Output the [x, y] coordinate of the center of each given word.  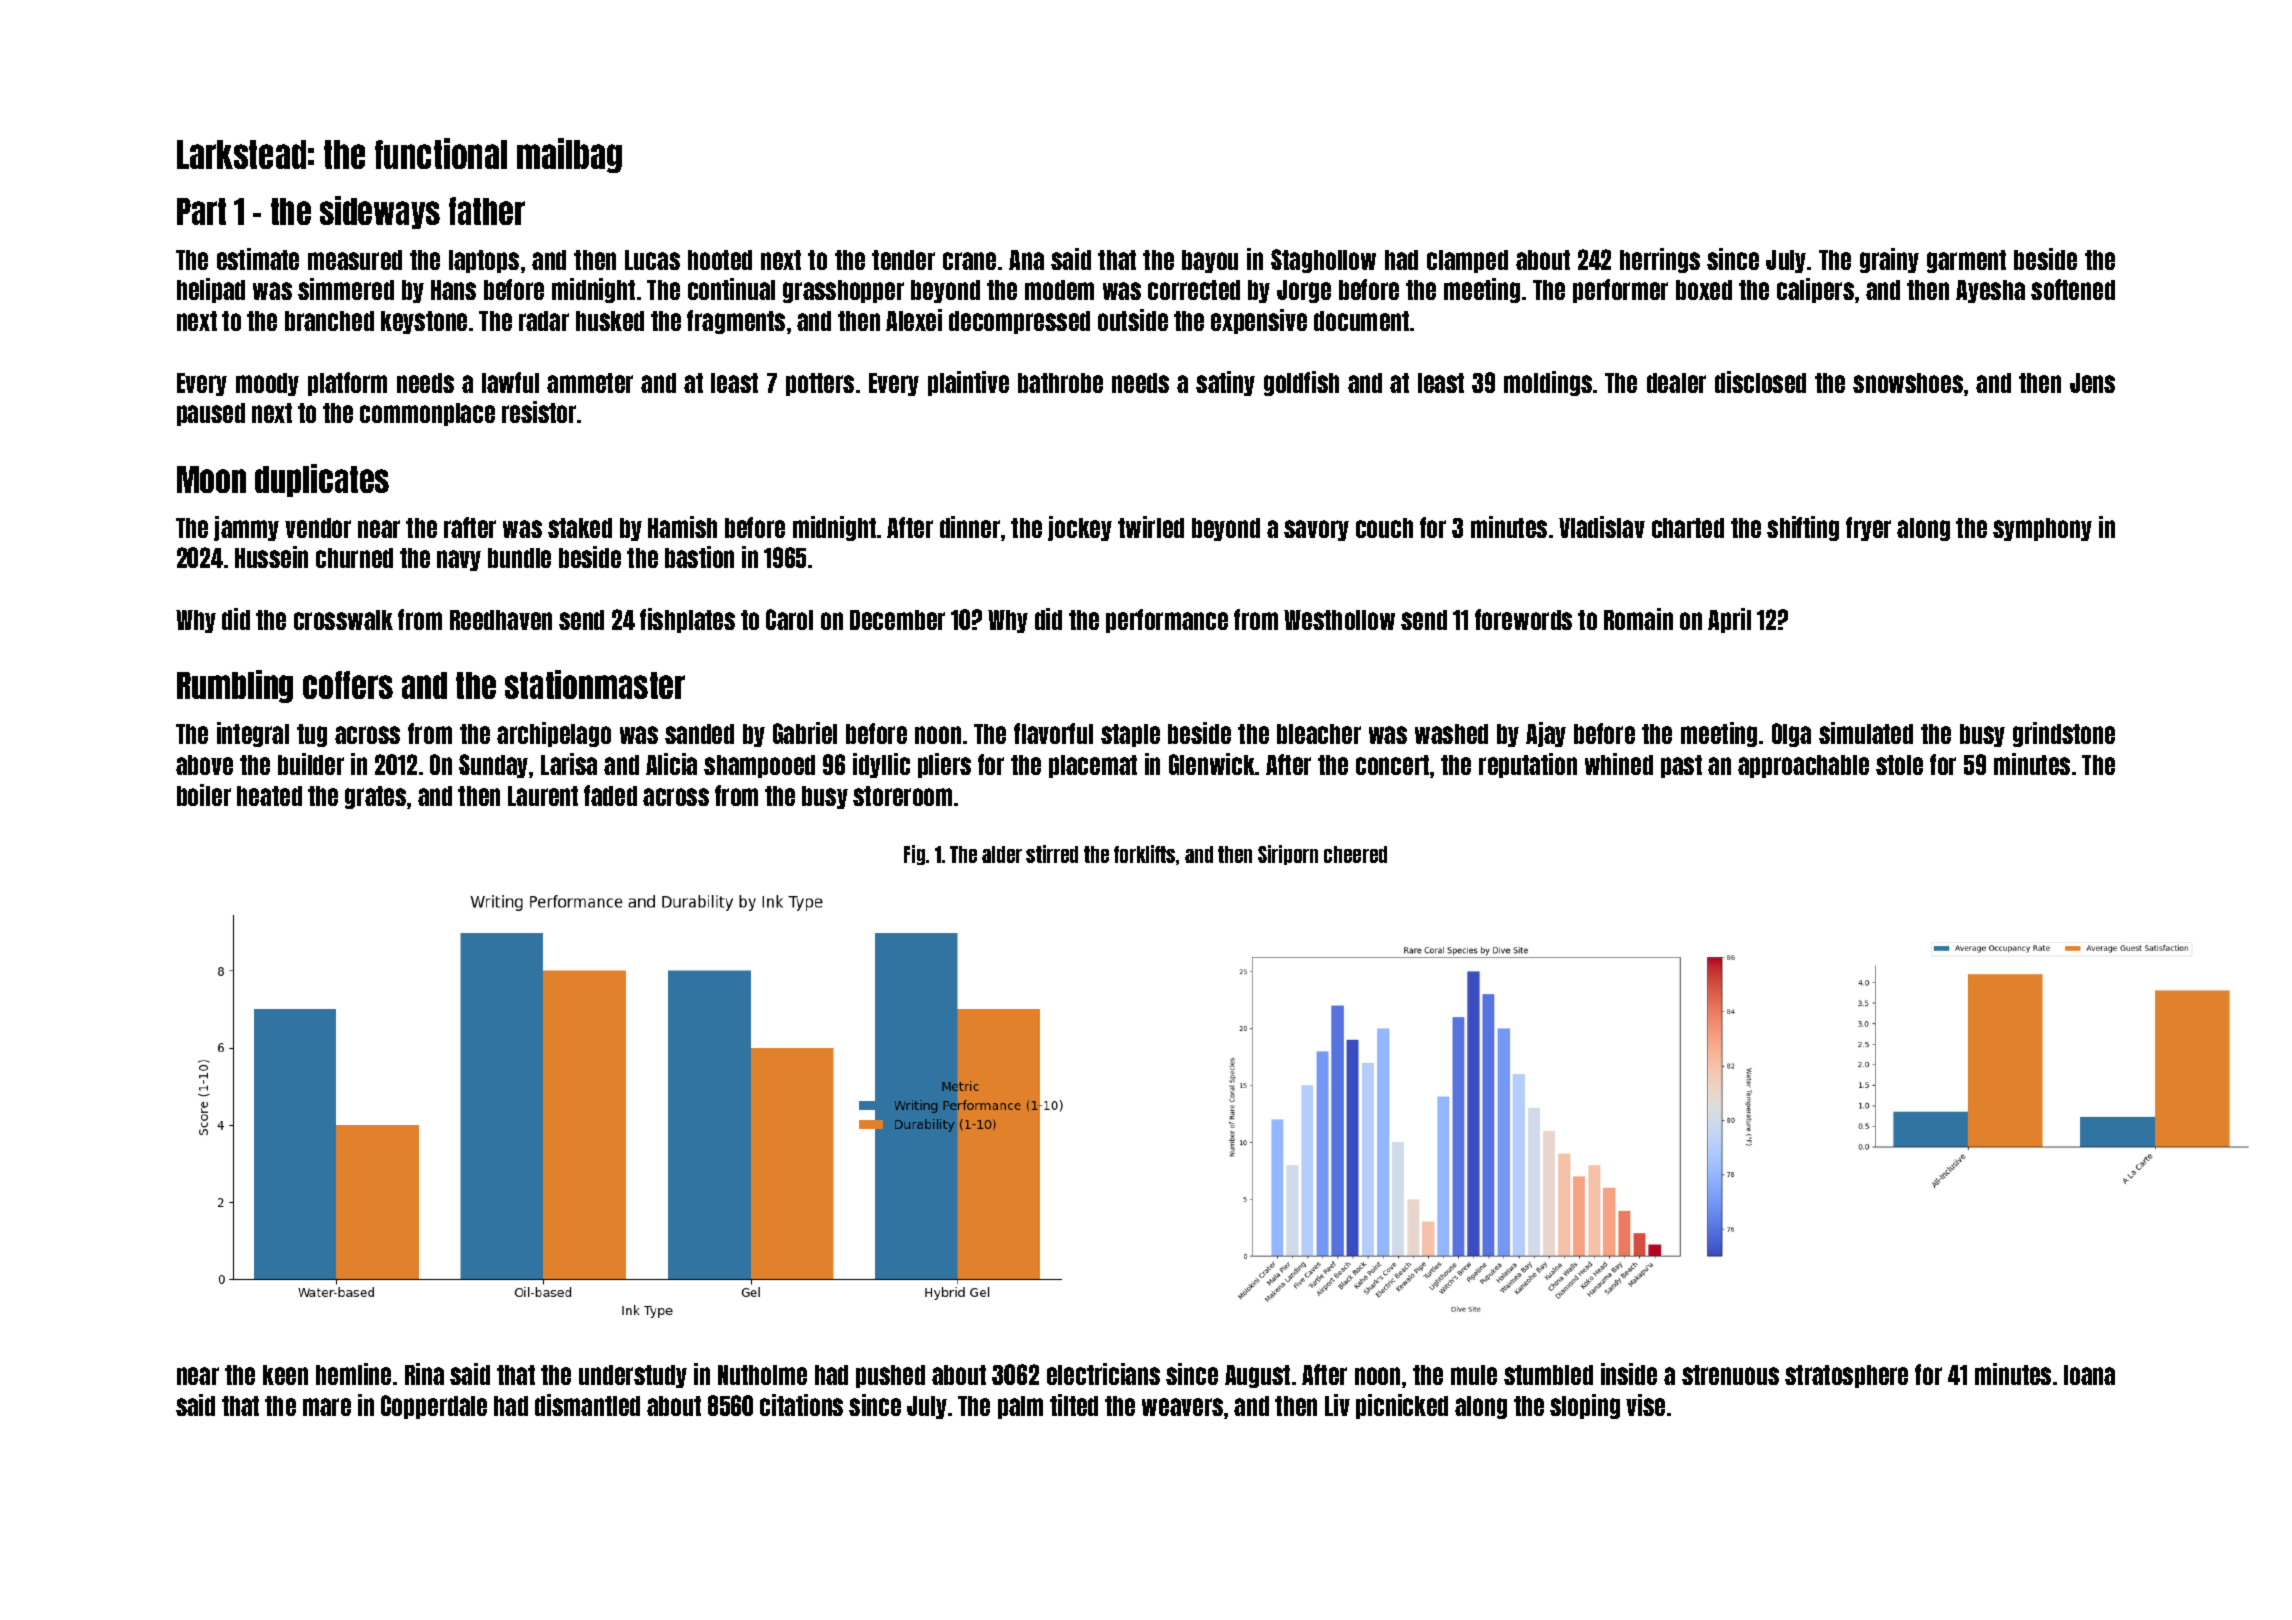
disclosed [1760, 382]
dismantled [587, 1405]
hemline [353, 1374]
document [1361, 321]
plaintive [968, 383]
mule [1474, 1375]
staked [580, 528]
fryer [1868, 529]
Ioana [2089, 1375]
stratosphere [1846, 1376]
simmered [346, 289]
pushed [890, 1376]
